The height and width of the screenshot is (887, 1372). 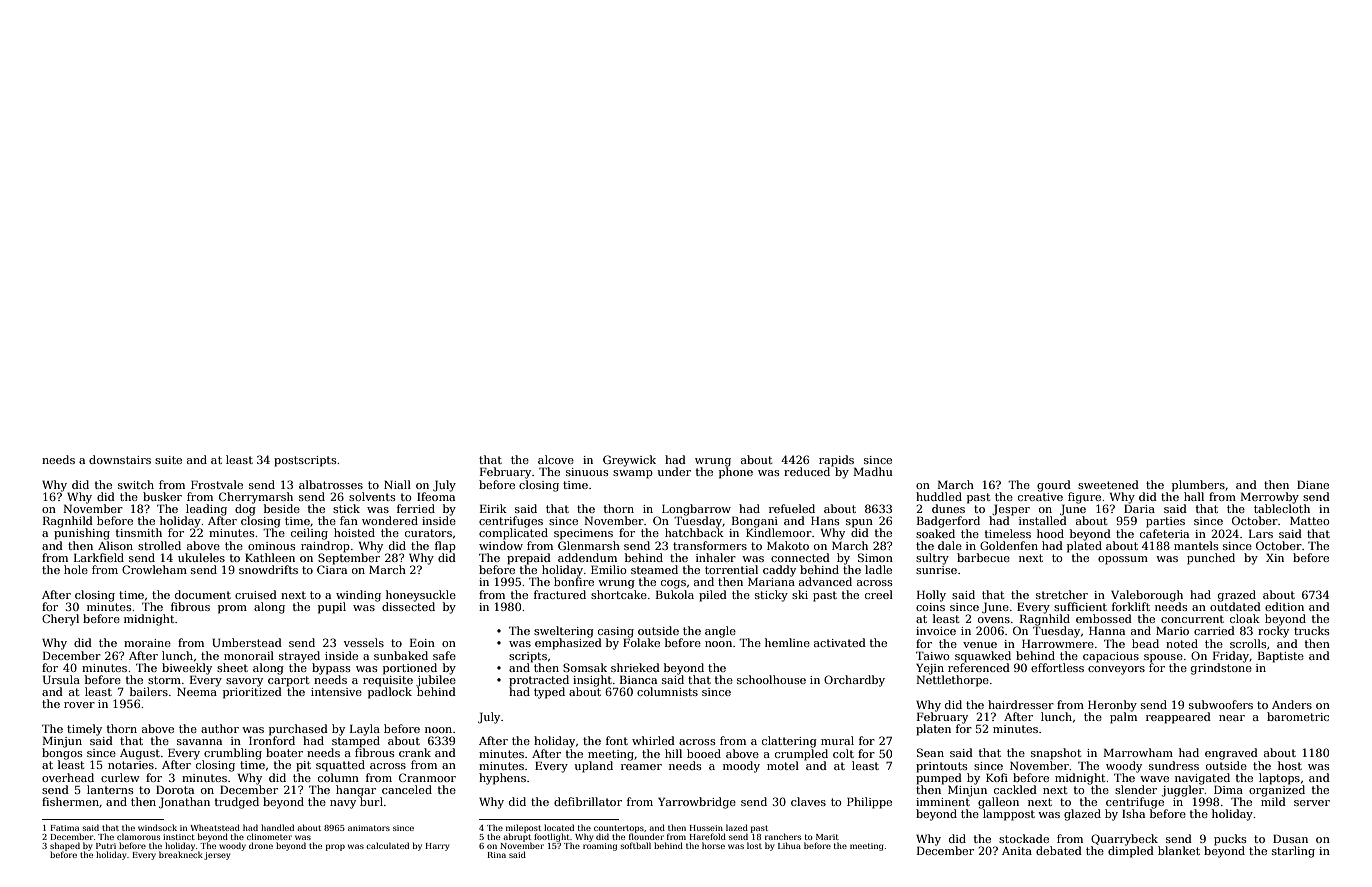 What do you see at coordinates (390, 693) in the screenshot?
I see `padlock` at bounding box center [390, 693].
